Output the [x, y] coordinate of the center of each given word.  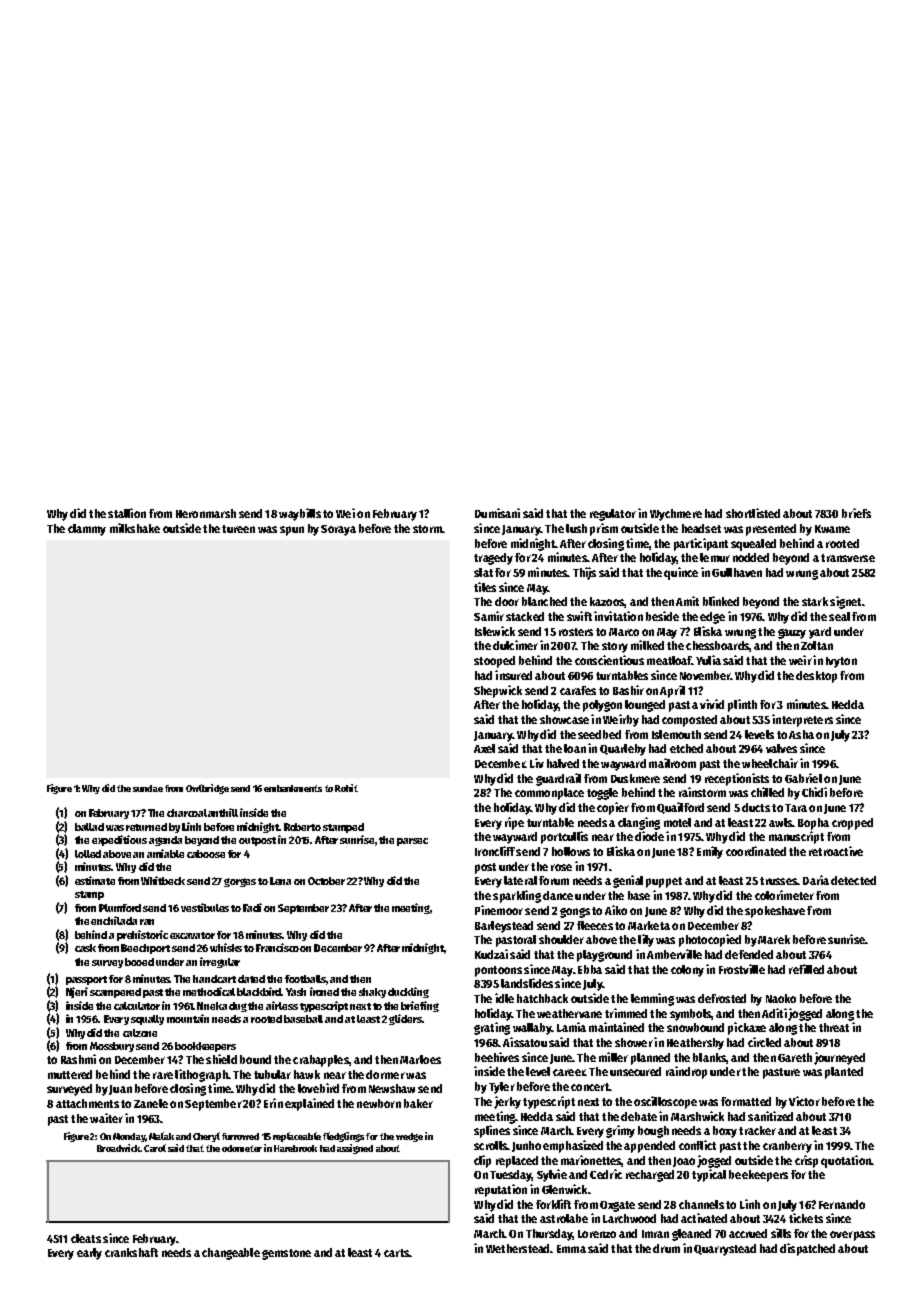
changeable [231, 1254]
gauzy [792, 634]
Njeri [77, 992]
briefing [420, 1006]
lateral [520, 880]
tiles [485, 587]
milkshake [135, 528]
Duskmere [635, 778]
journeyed [839, 1058]
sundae [148, 788]
